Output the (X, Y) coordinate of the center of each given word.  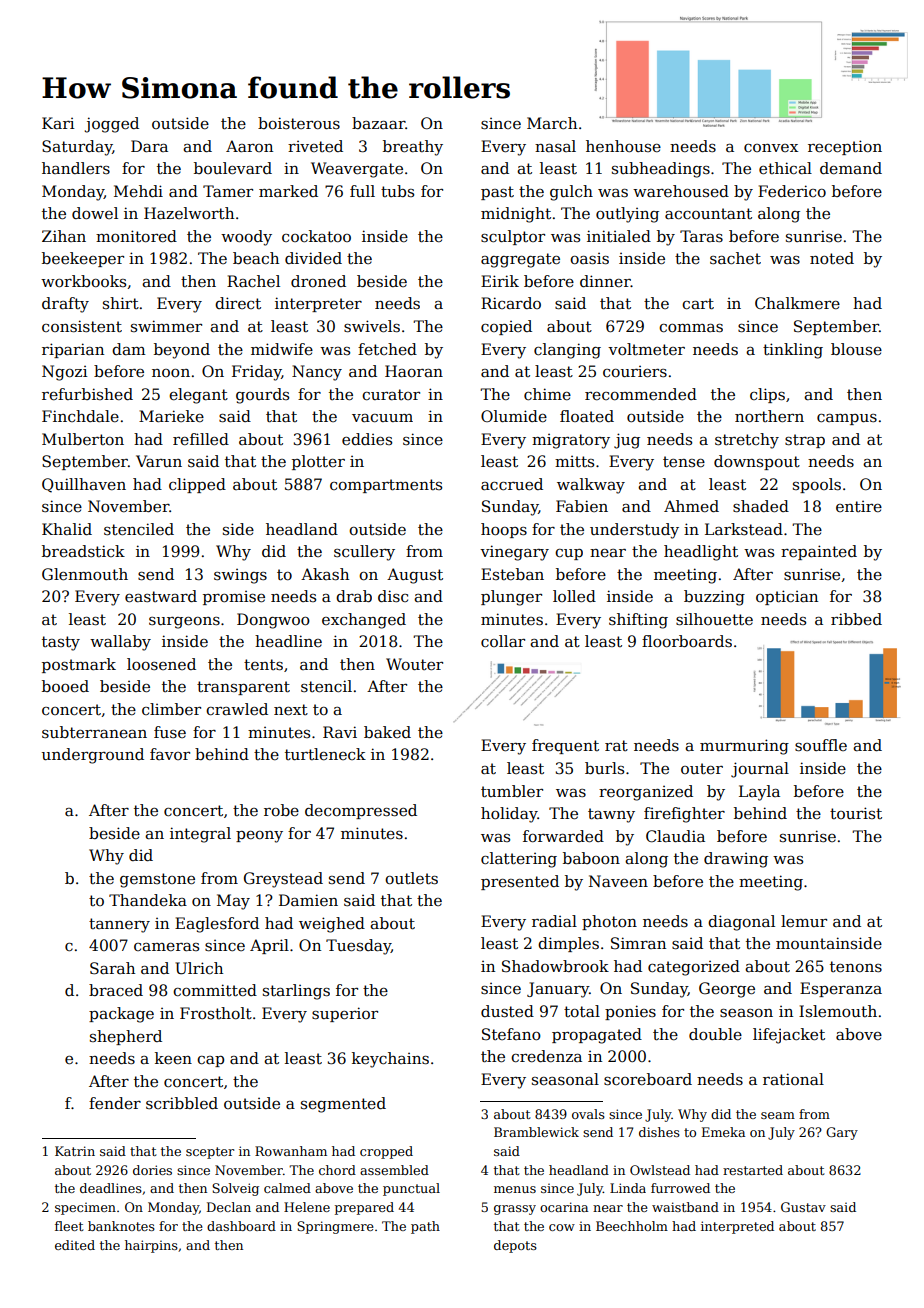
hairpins (151, 1246)
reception (845, 147)
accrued (512, 484)
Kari (58, 123)
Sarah (112, 968)
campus (847, 419)
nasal (555, 146)
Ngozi (64, 373)
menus (515, 1189)
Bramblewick (536, 1132)
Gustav (803, 1207)
